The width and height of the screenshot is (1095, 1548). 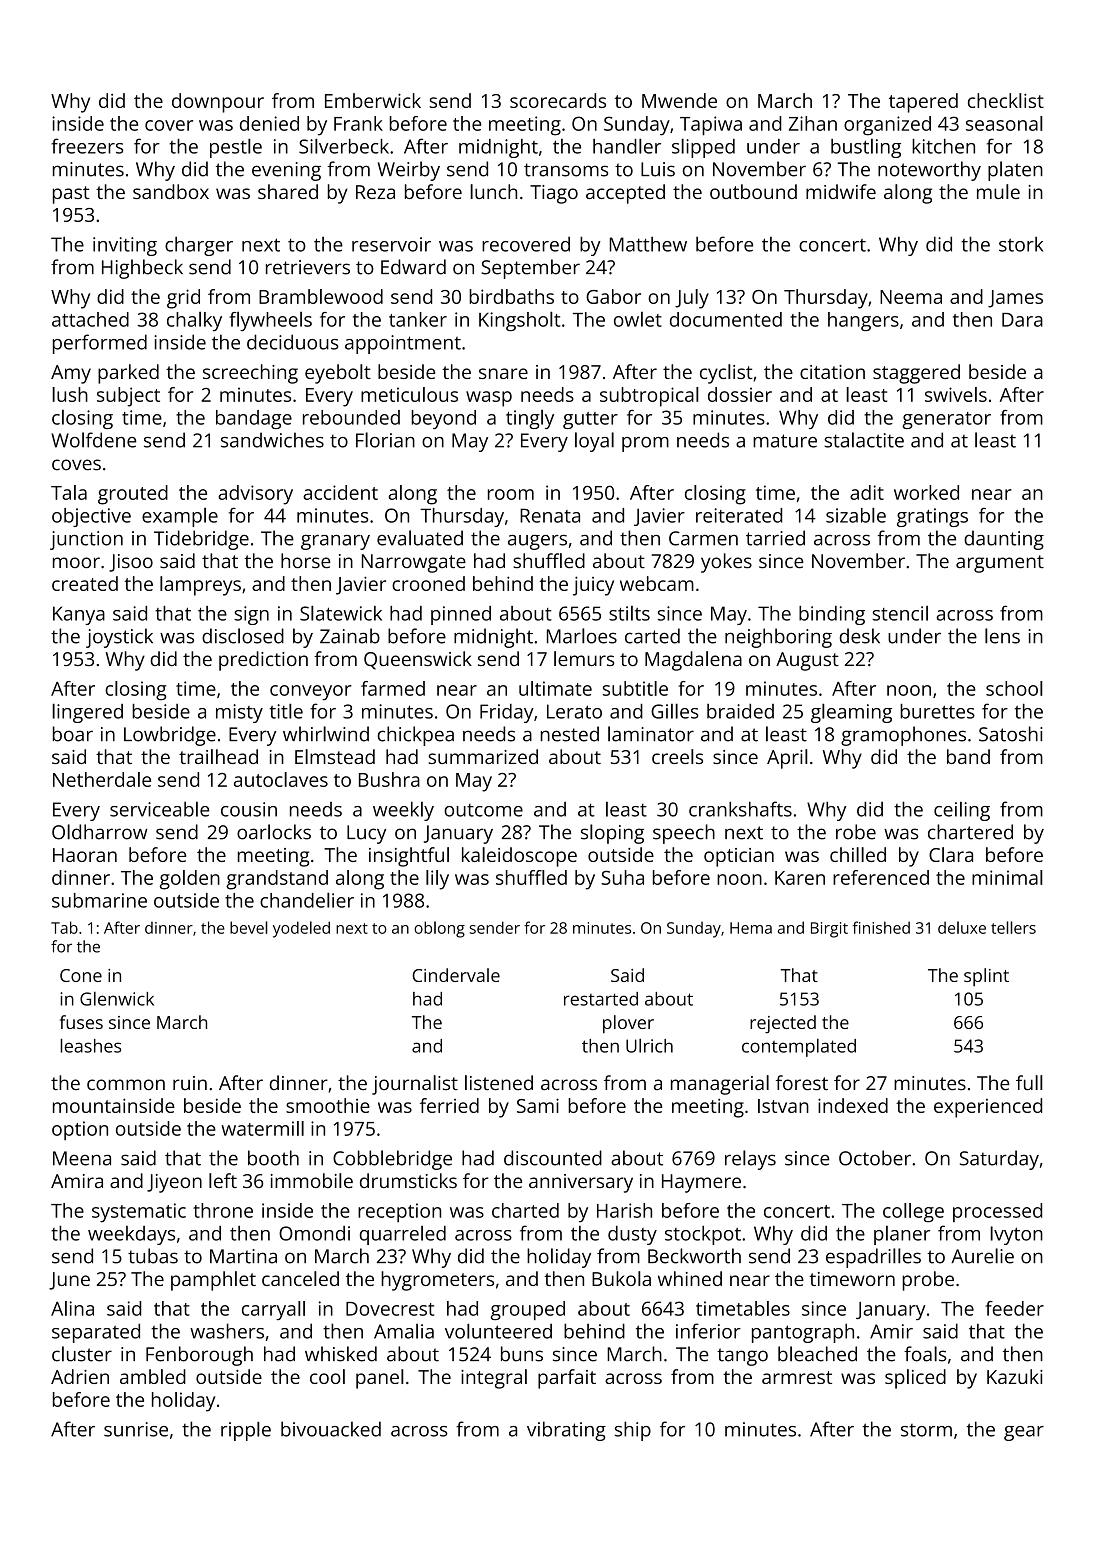 I want to click on room, so click(x=511, y=494).
